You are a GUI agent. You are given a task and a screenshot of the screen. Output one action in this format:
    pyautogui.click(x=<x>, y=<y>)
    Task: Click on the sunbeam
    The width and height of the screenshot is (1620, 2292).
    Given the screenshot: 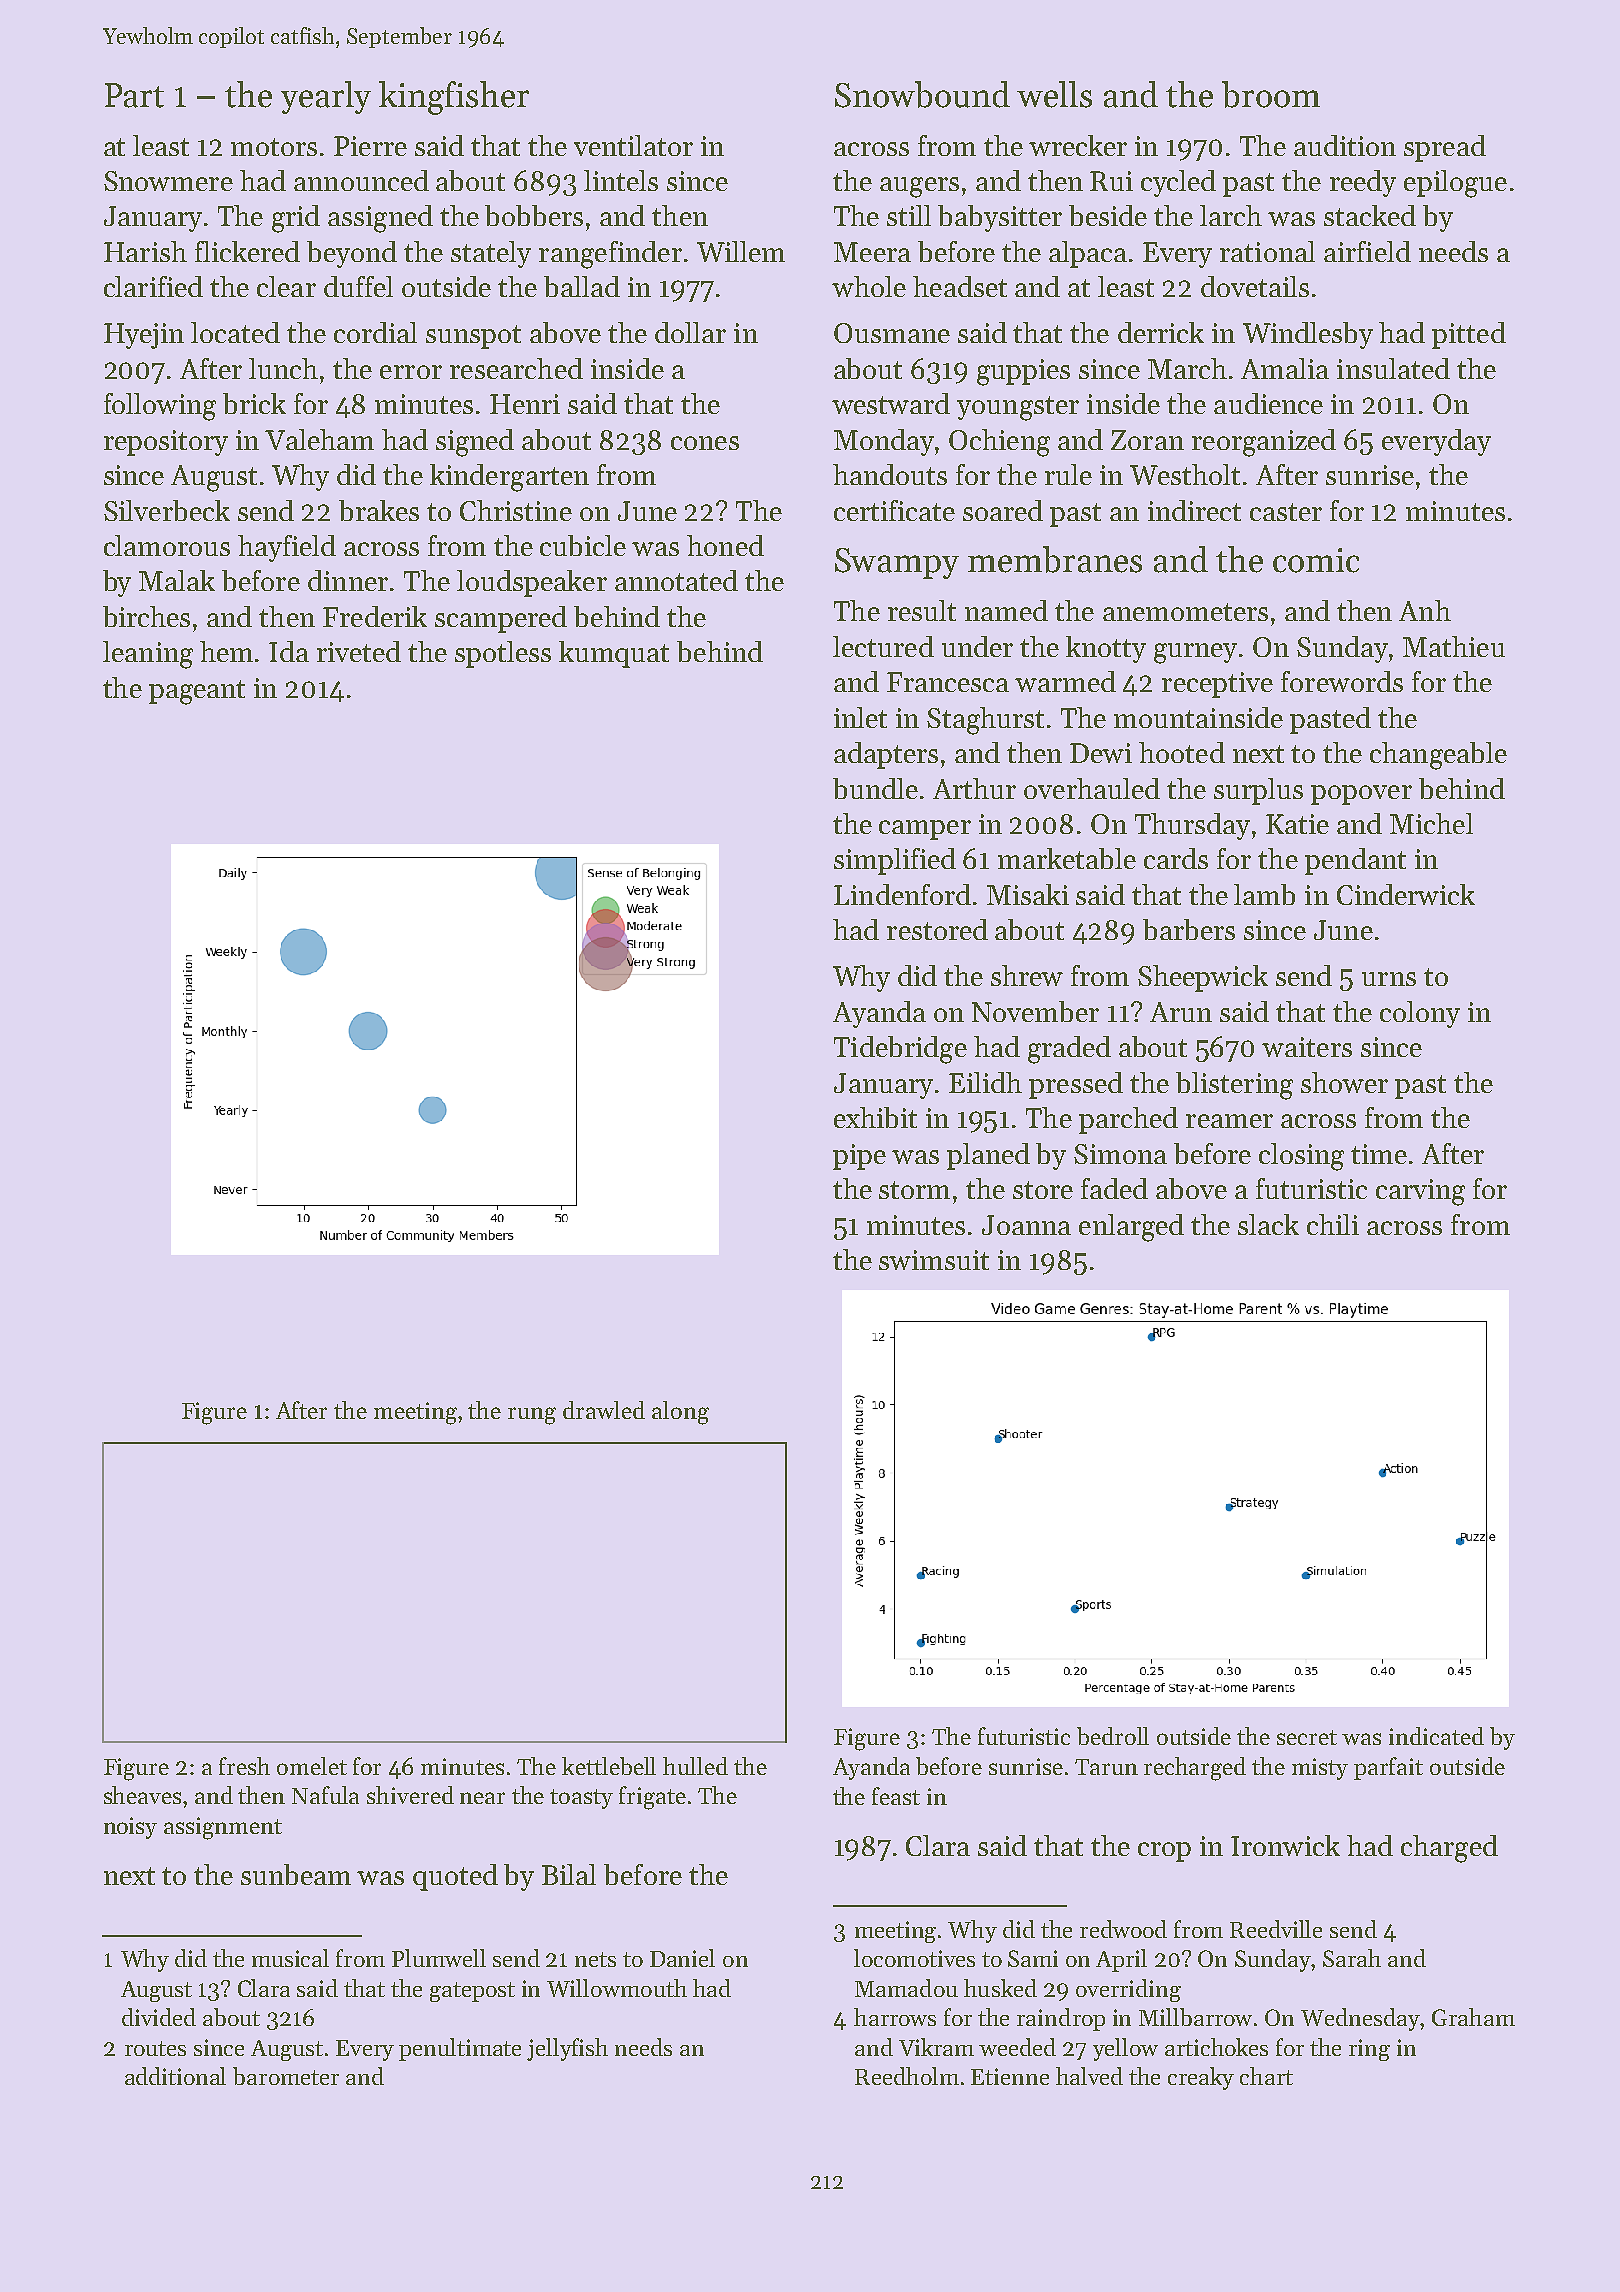 What is the action you would take?
    pyautogui.click(x=296, y=1874)
